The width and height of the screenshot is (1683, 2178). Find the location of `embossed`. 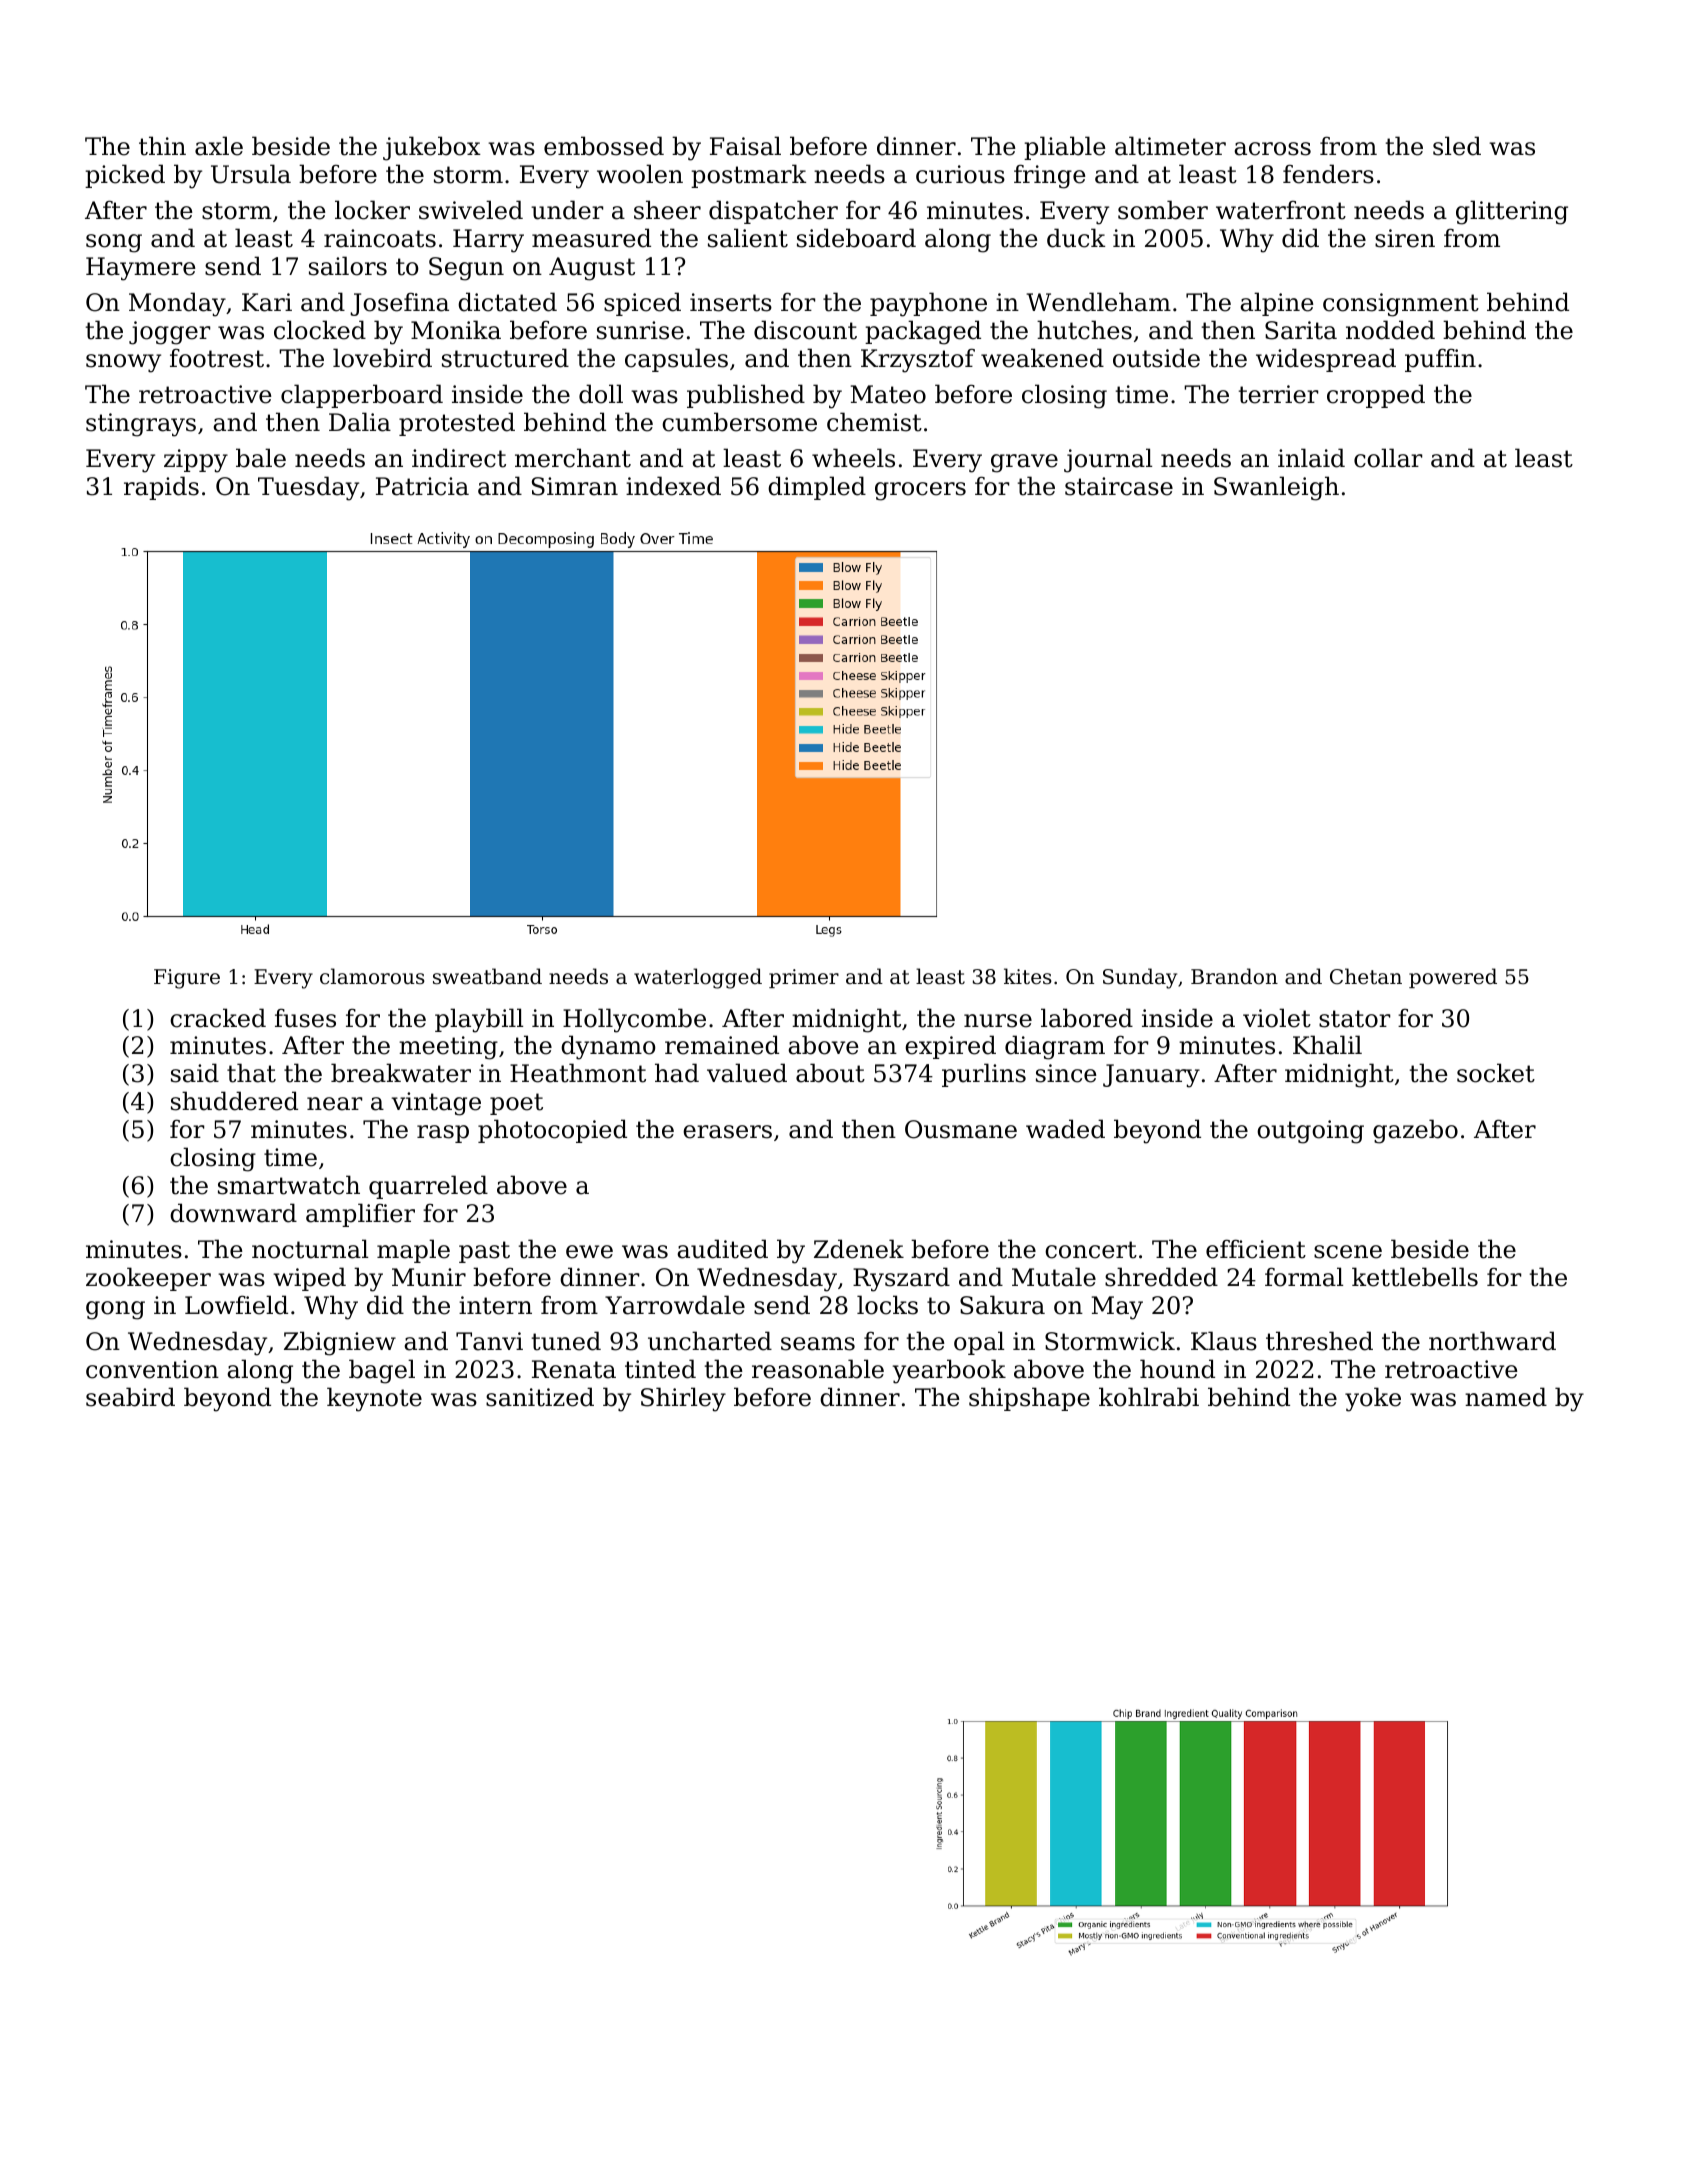

embossed is located at coordinates (604, 146).
